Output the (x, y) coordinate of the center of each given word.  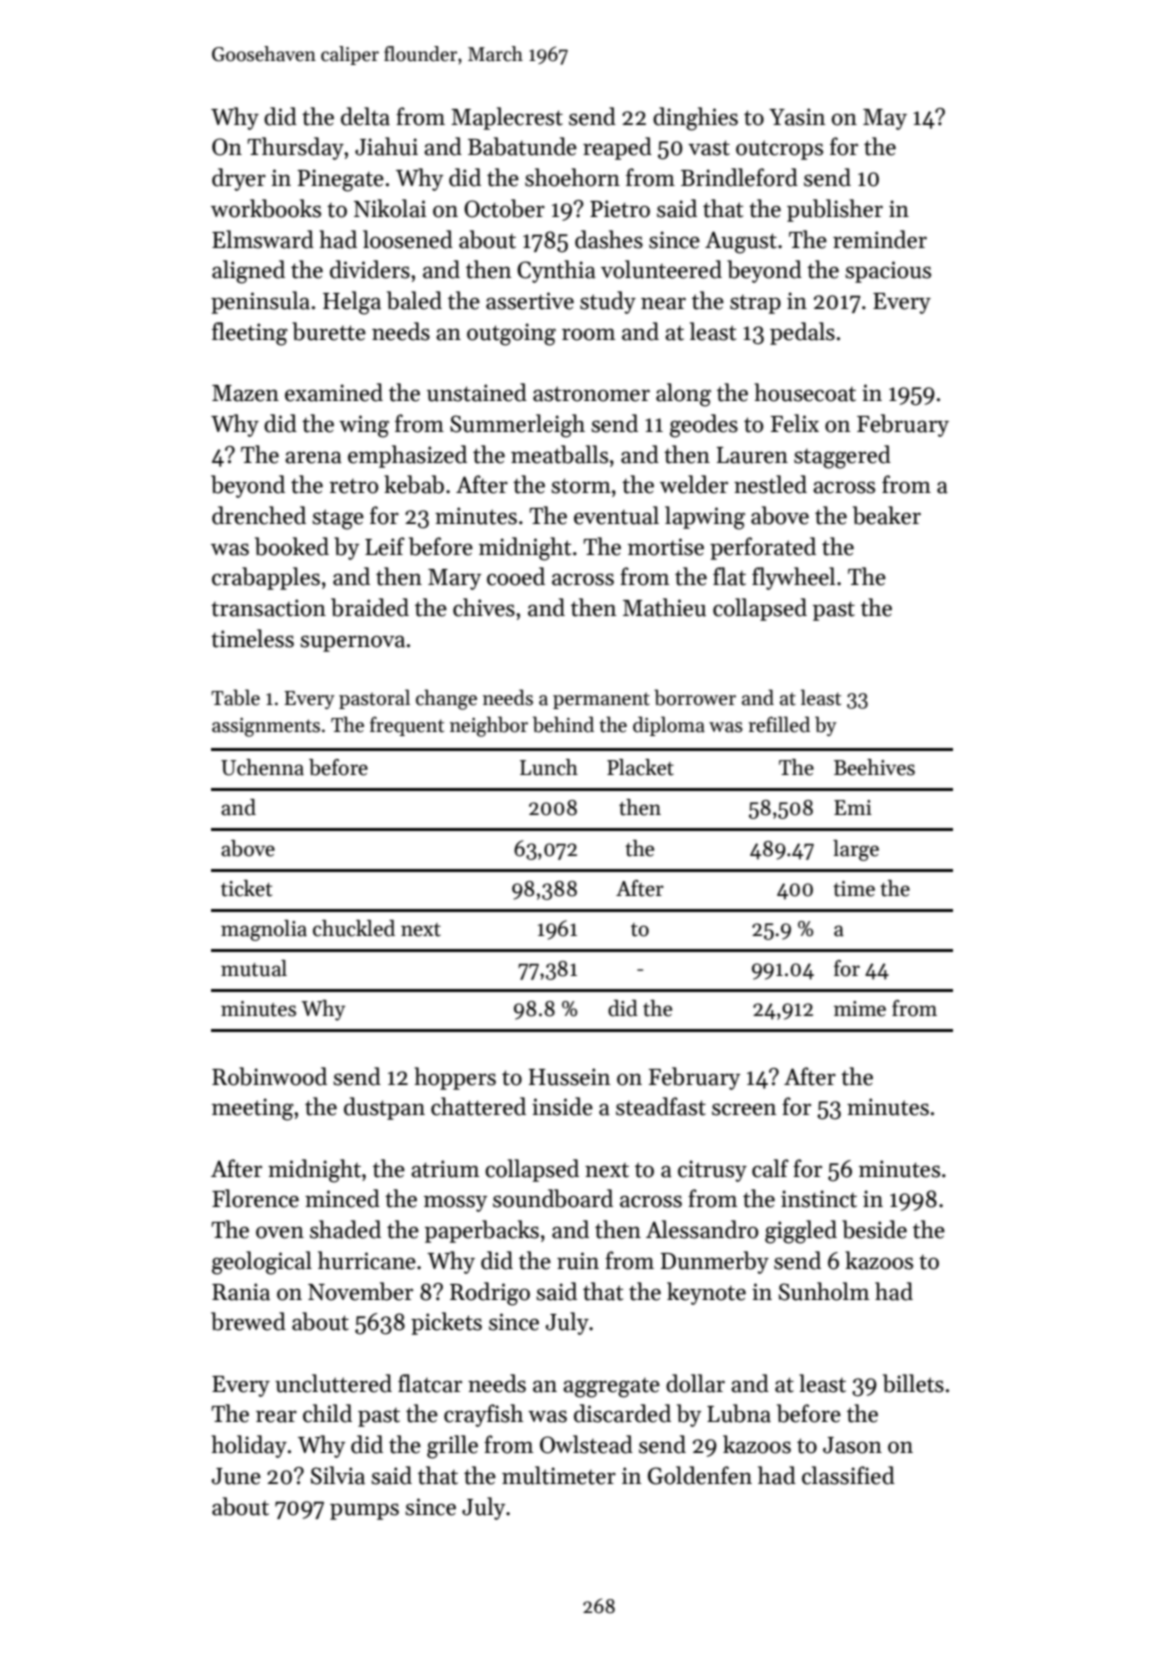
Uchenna (262, 767)
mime (860, 1009)
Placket (640, 767)
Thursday (295, 148)
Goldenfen (700, 1475)
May (885, 119)
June (236, 1476)
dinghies (695, 119)
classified (848, 1475)
